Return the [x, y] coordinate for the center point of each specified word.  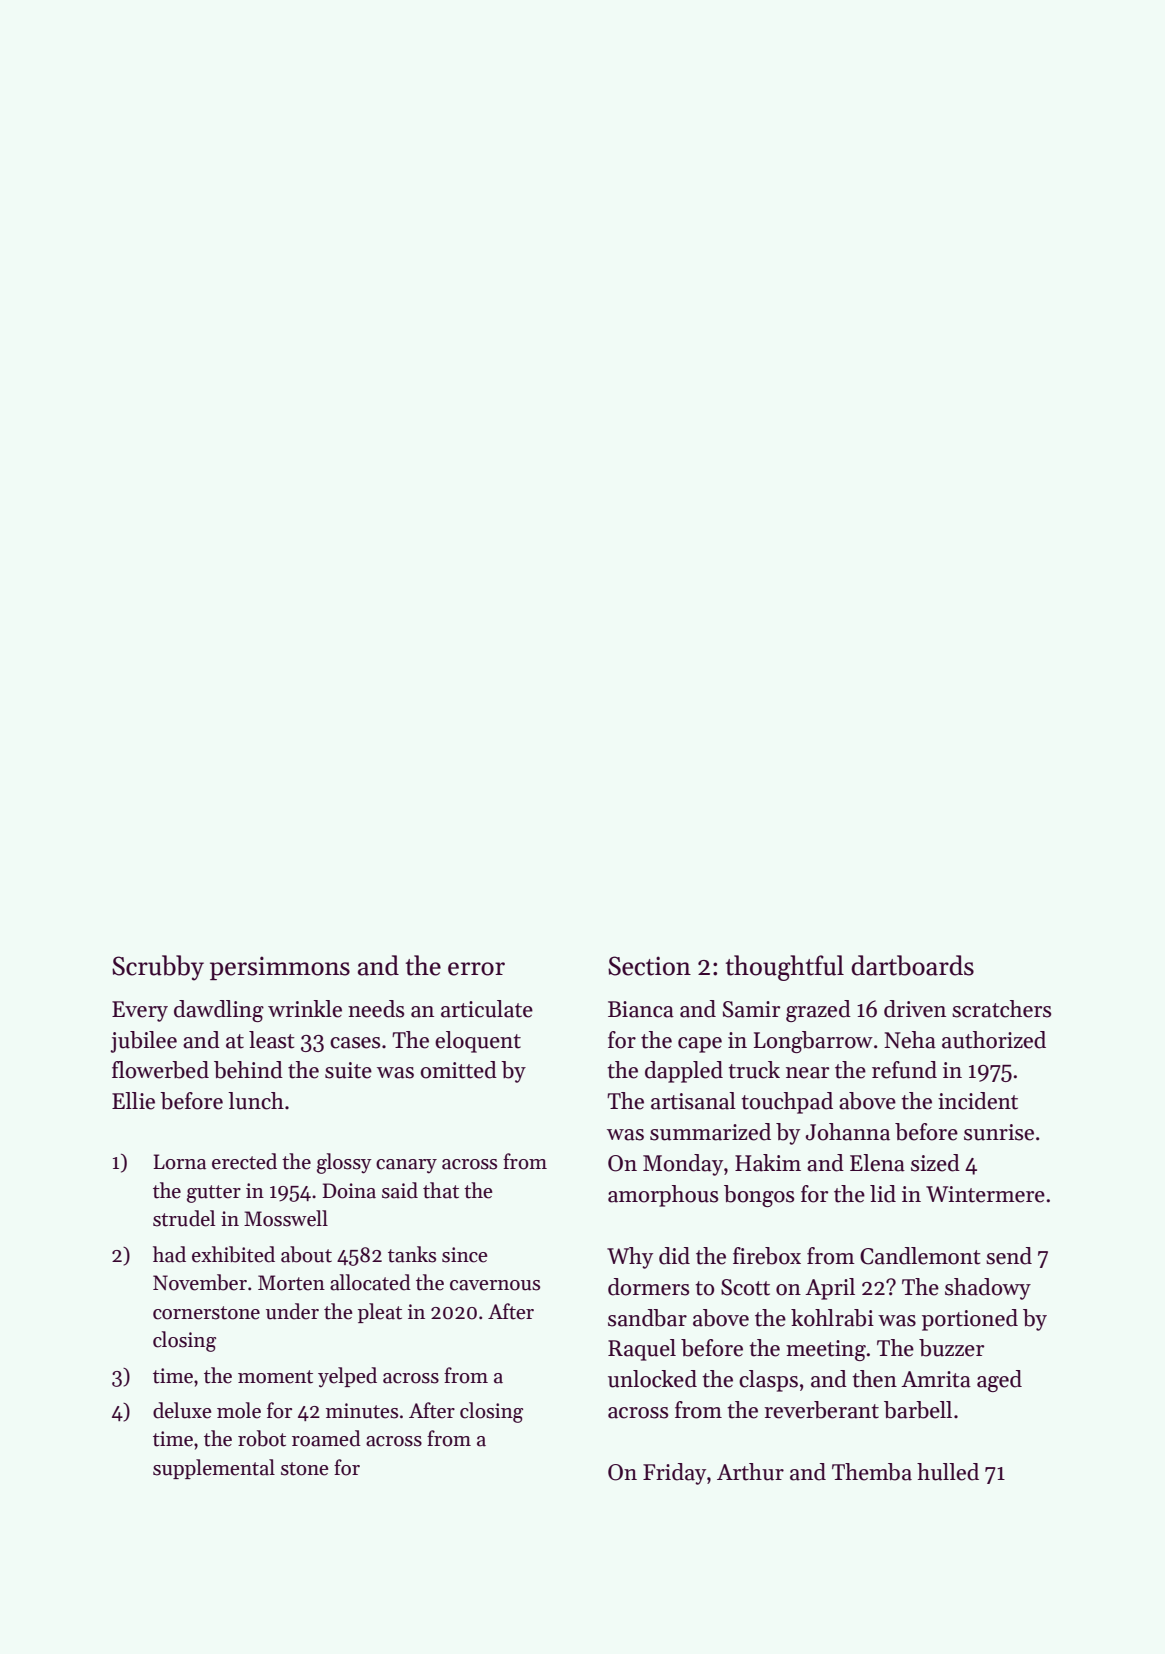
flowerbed [160, 1070]
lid [883, 1194]
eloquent [478, 1042]
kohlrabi [832, 1318]
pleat [380, 1313]
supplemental [214, 1469]
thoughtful [784, 968]
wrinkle [305, 1009]
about [306, 1254]
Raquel [642, 1350]
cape [700, 1045]
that [441, 1190]
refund [904, 1070]
